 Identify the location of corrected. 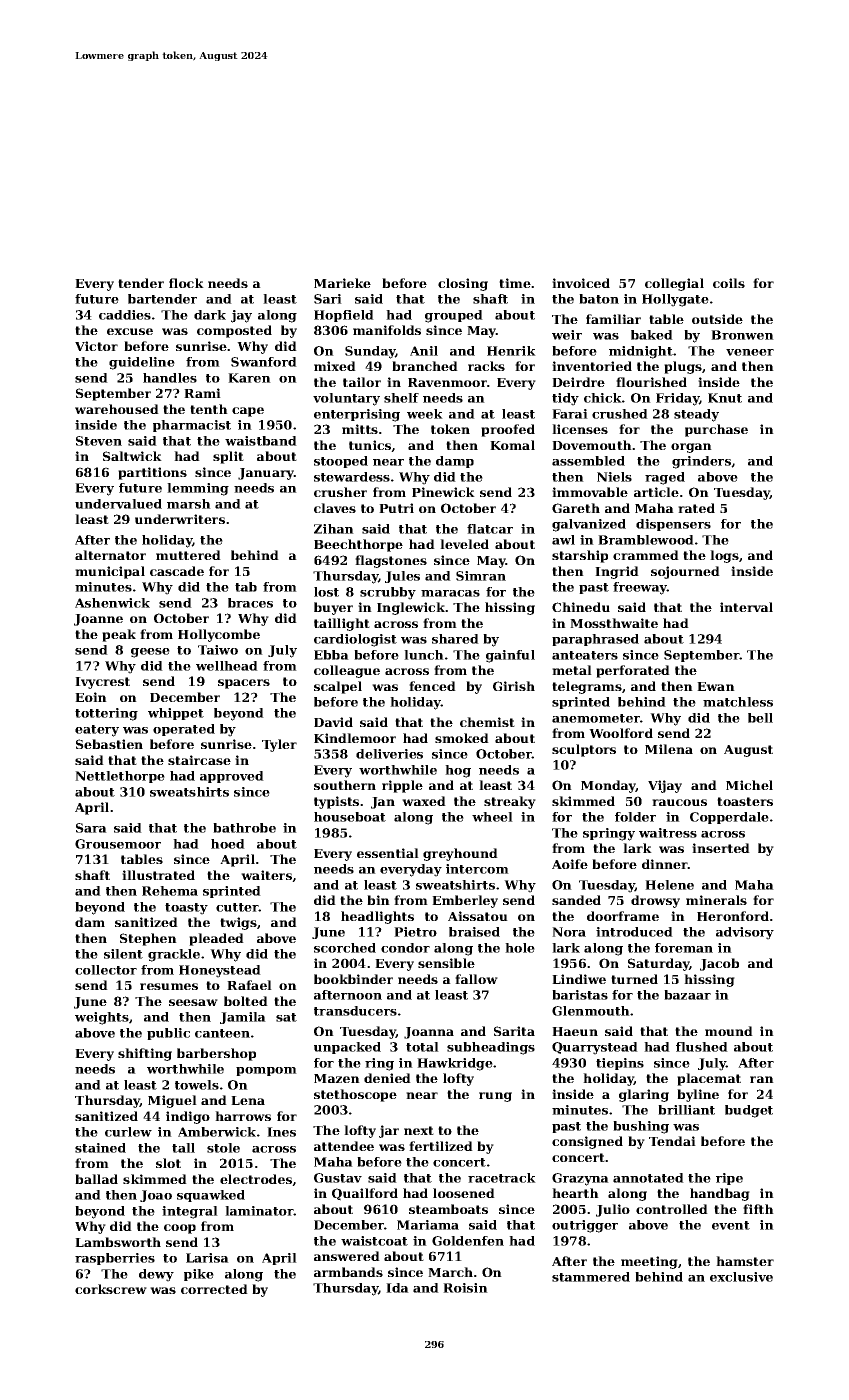
(214, 1289).
